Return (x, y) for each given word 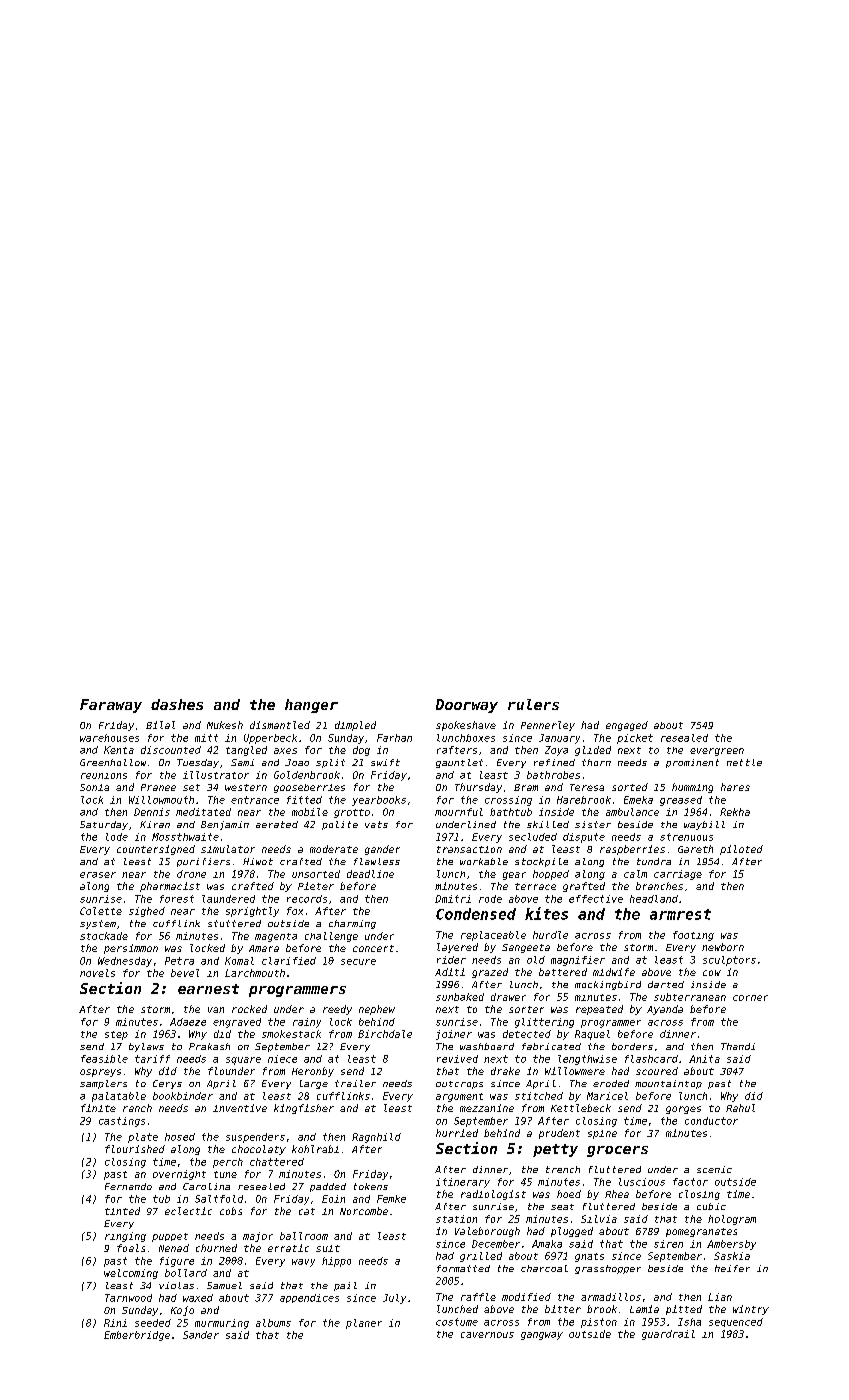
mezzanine (487, 1108)
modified (526, 1297)
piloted (741, 850)
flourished (135, 1149)
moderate (334, 849)
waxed (198, 1298)
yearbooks (379, 801)
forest (177, 899)
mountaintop (668, 1084)
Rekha (735, 812)
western (246, 787)
